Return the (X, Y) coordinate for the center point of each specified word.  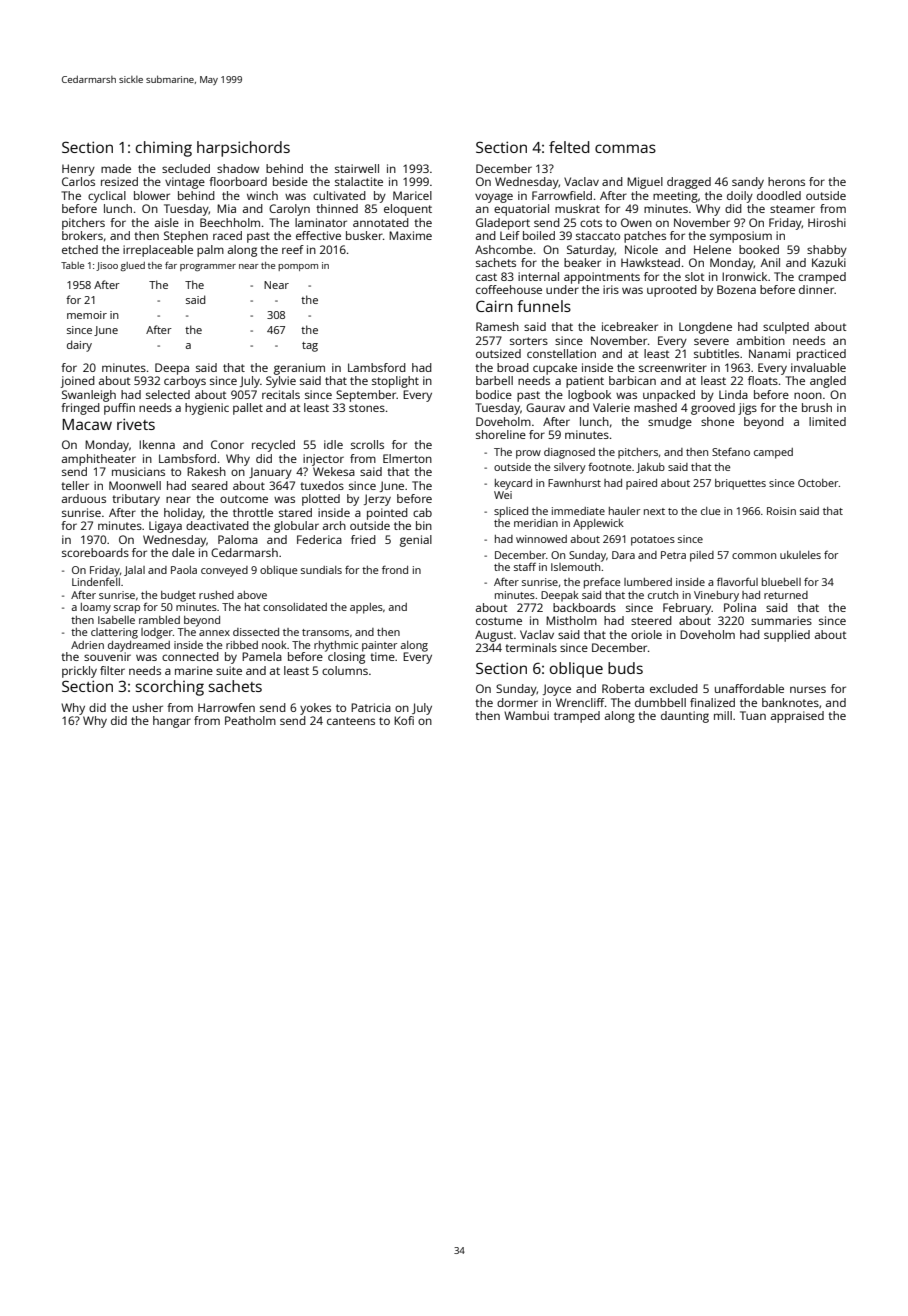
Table (72, 265)
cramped (822, 278)
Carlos (78, 181)
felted (569, 147)
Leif (510, 235)
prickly (79, 672)
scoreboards (95, 552)
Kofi (404, 720)
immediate (578, 511)
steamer (792, 209)
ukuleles (800, 555)
